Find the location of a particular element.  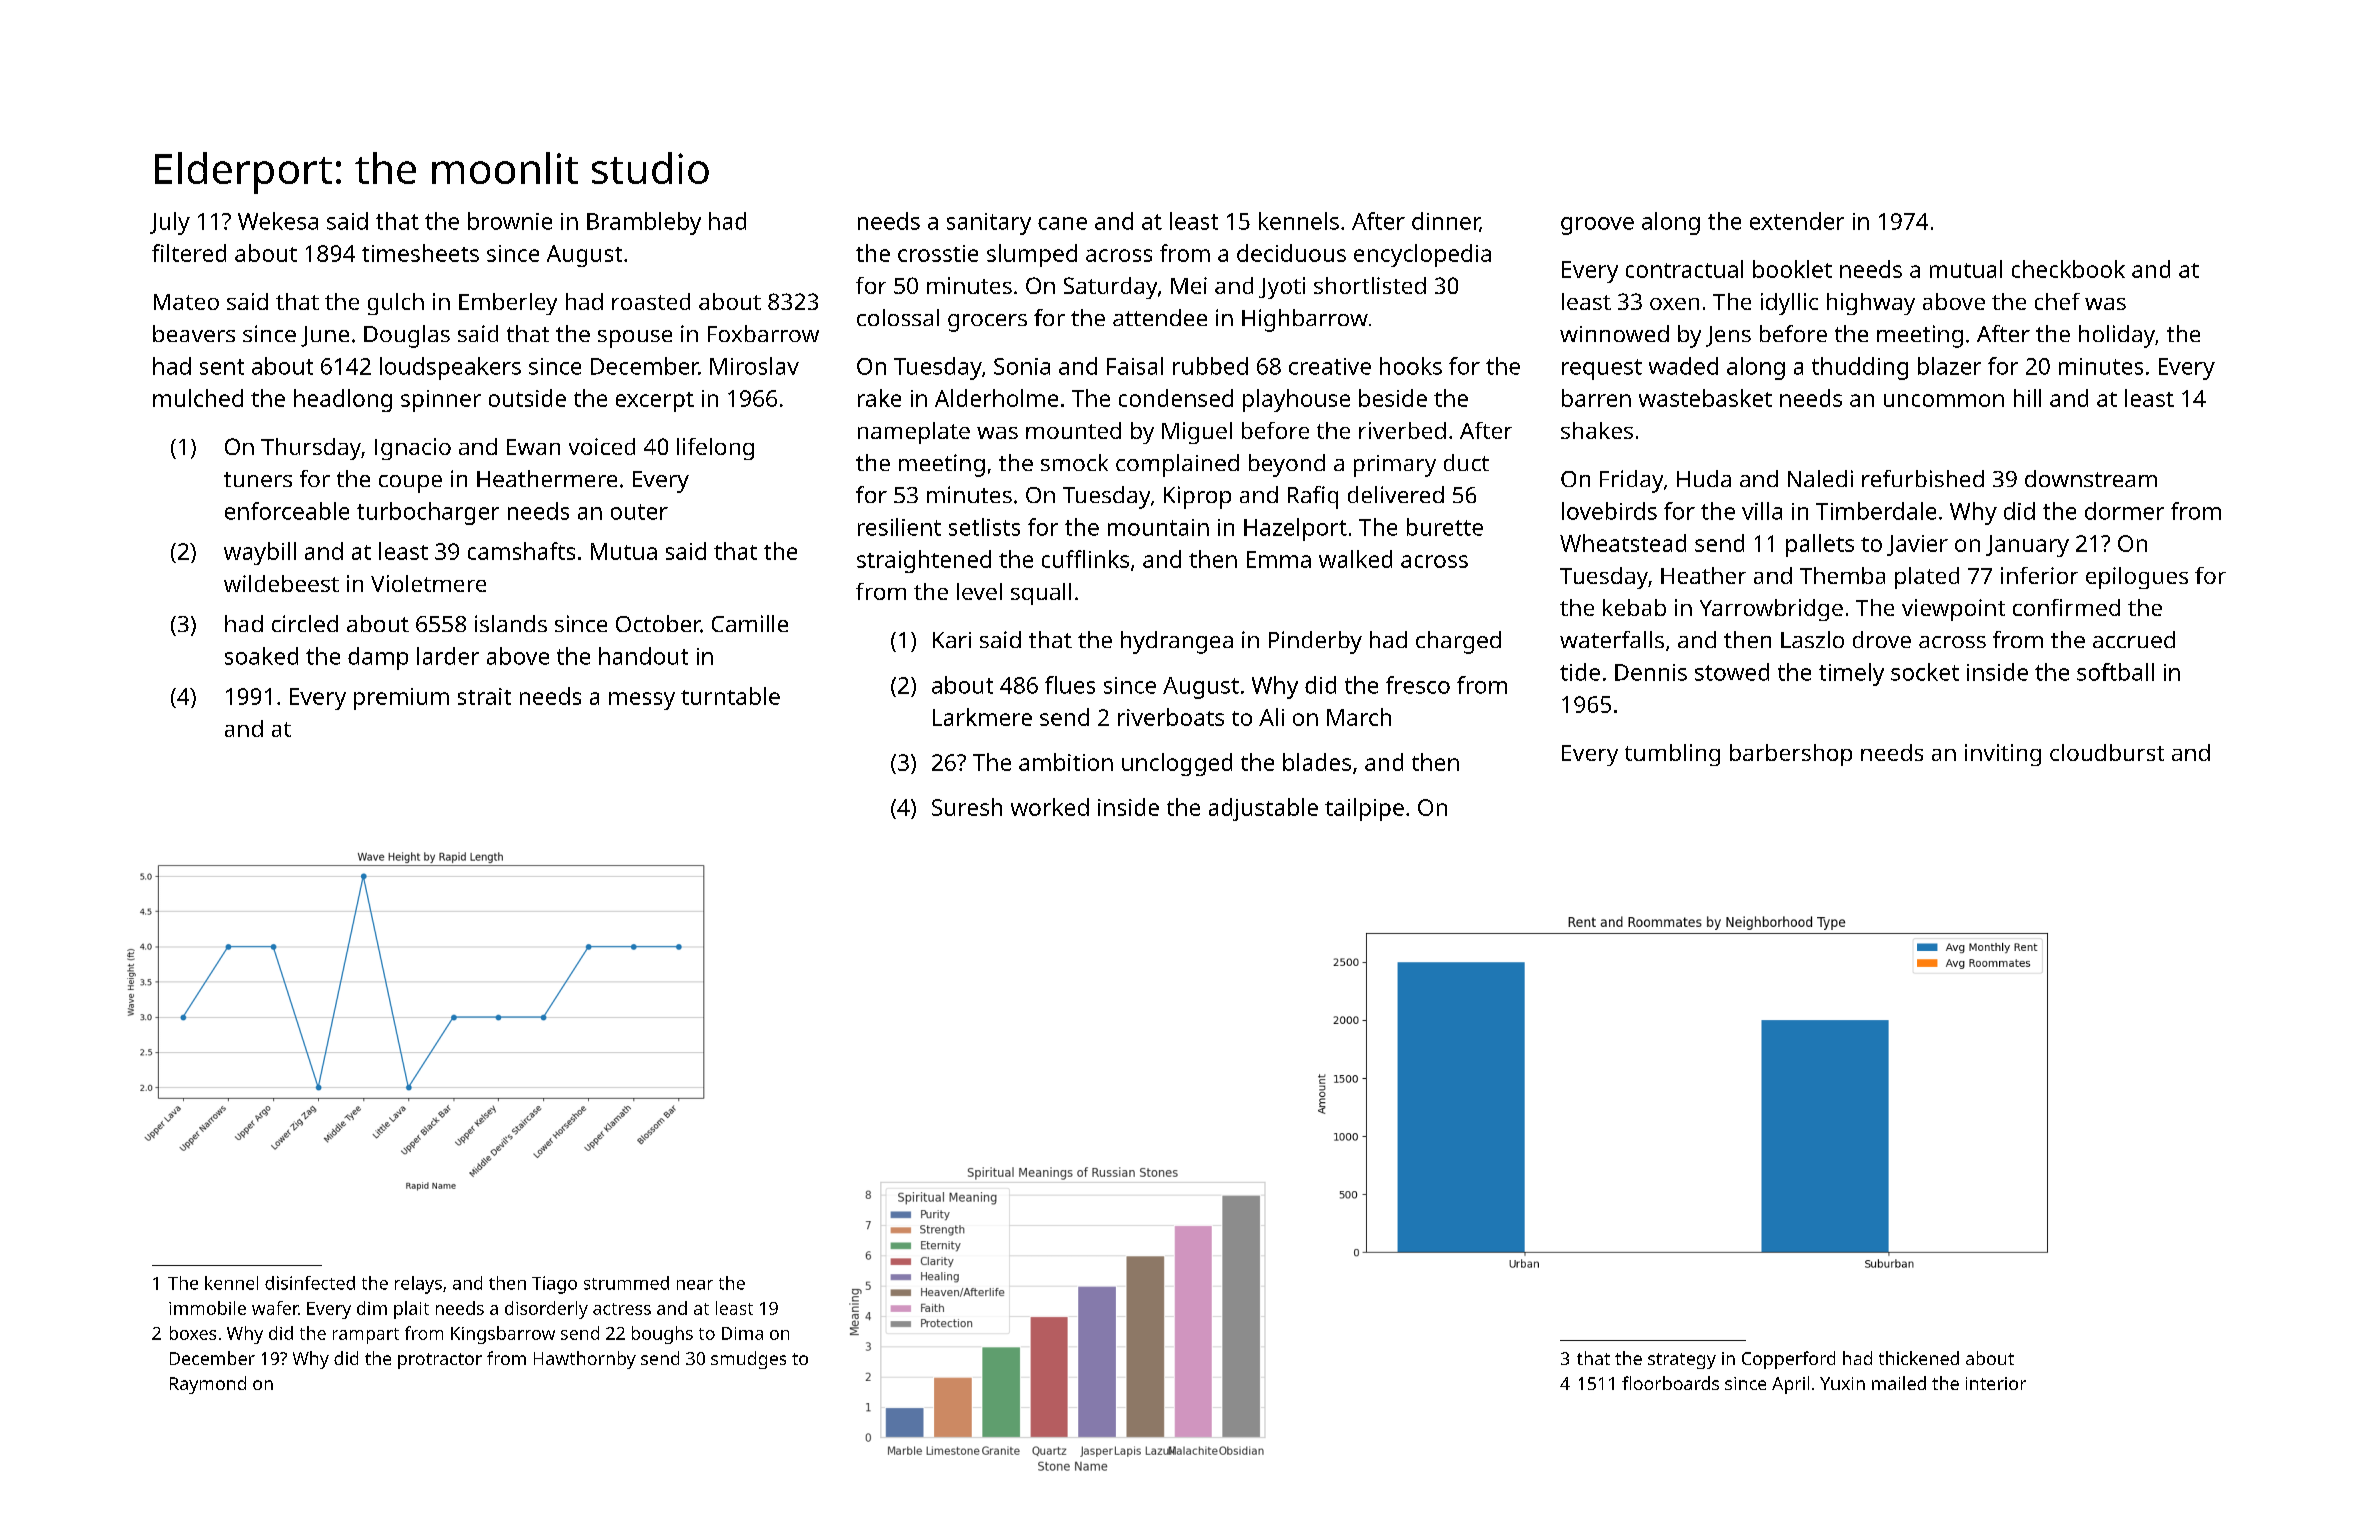

inviting is located at coordinates (2003, 755).
